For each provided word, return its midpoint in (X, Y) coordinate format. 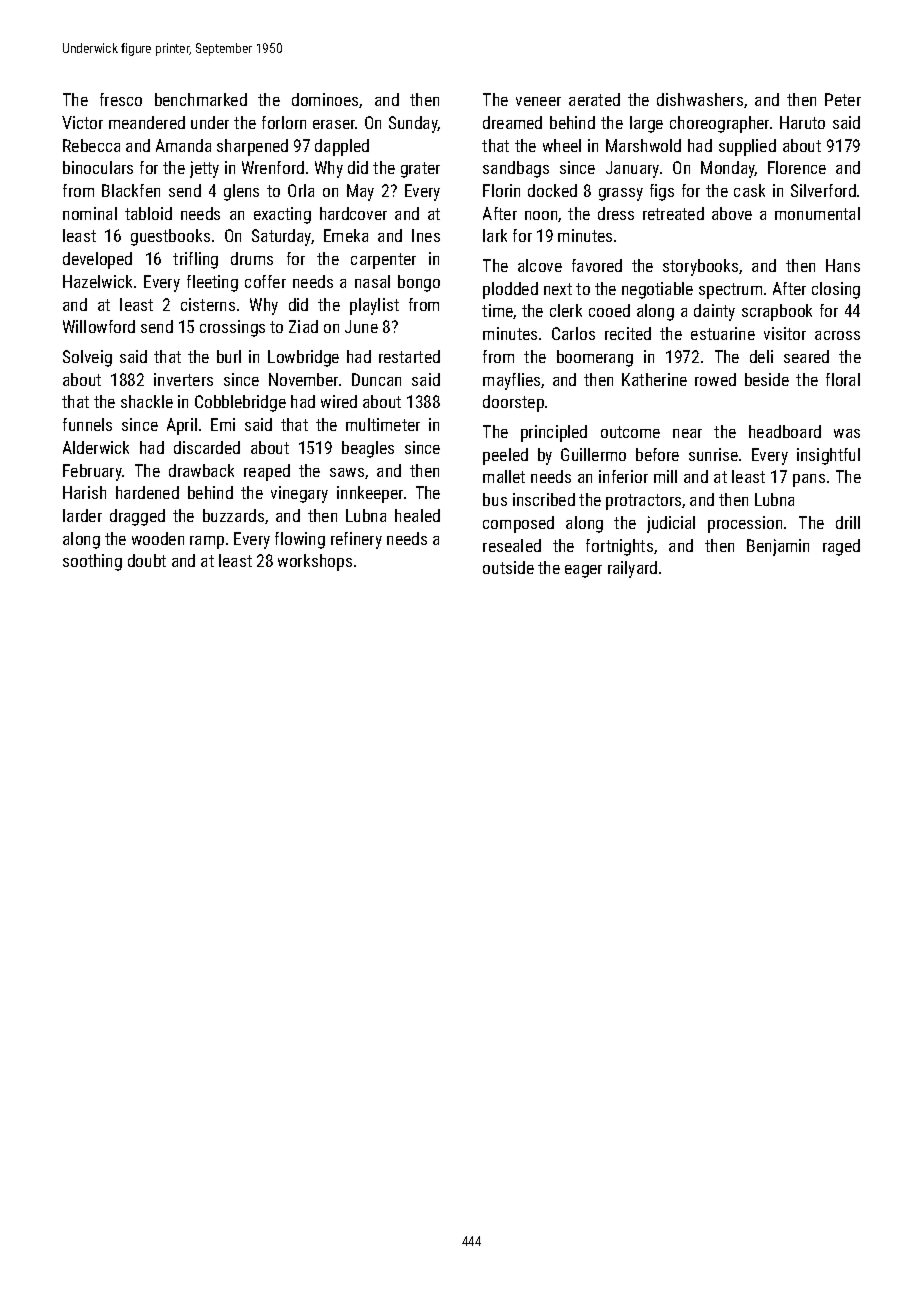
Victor (82, 122)
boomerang (595, 358)
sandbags (516, 169)
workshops (315, 562)
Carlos (573, 333)
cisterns (208, 304)
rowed (715, 379)
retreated (673, 213)
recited (628, 333)
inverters (183, 379)
